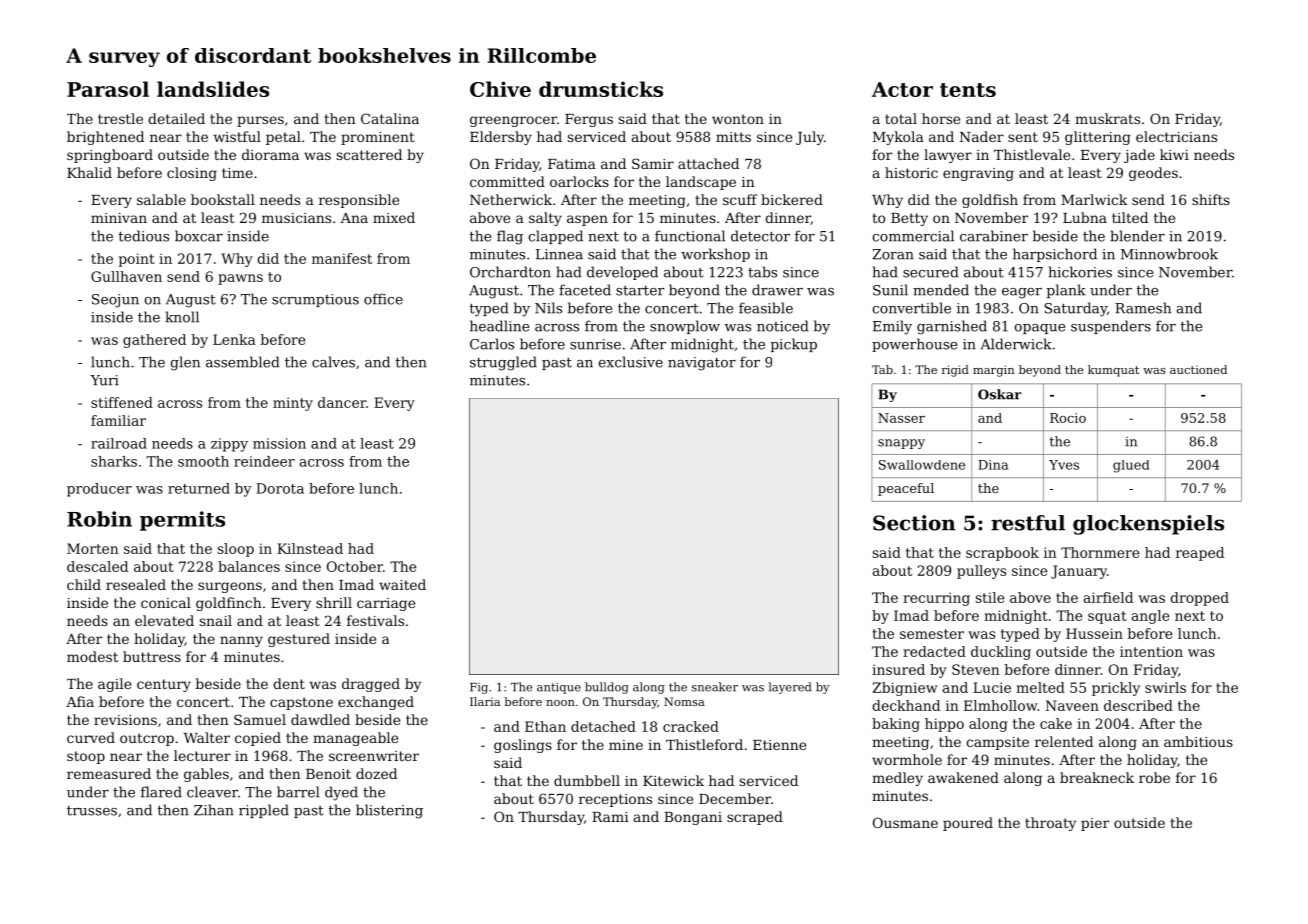 This image has height=924, width=1308. Describe the element at coordinates (110, 156) in the image. I see `springboard` at that location.
